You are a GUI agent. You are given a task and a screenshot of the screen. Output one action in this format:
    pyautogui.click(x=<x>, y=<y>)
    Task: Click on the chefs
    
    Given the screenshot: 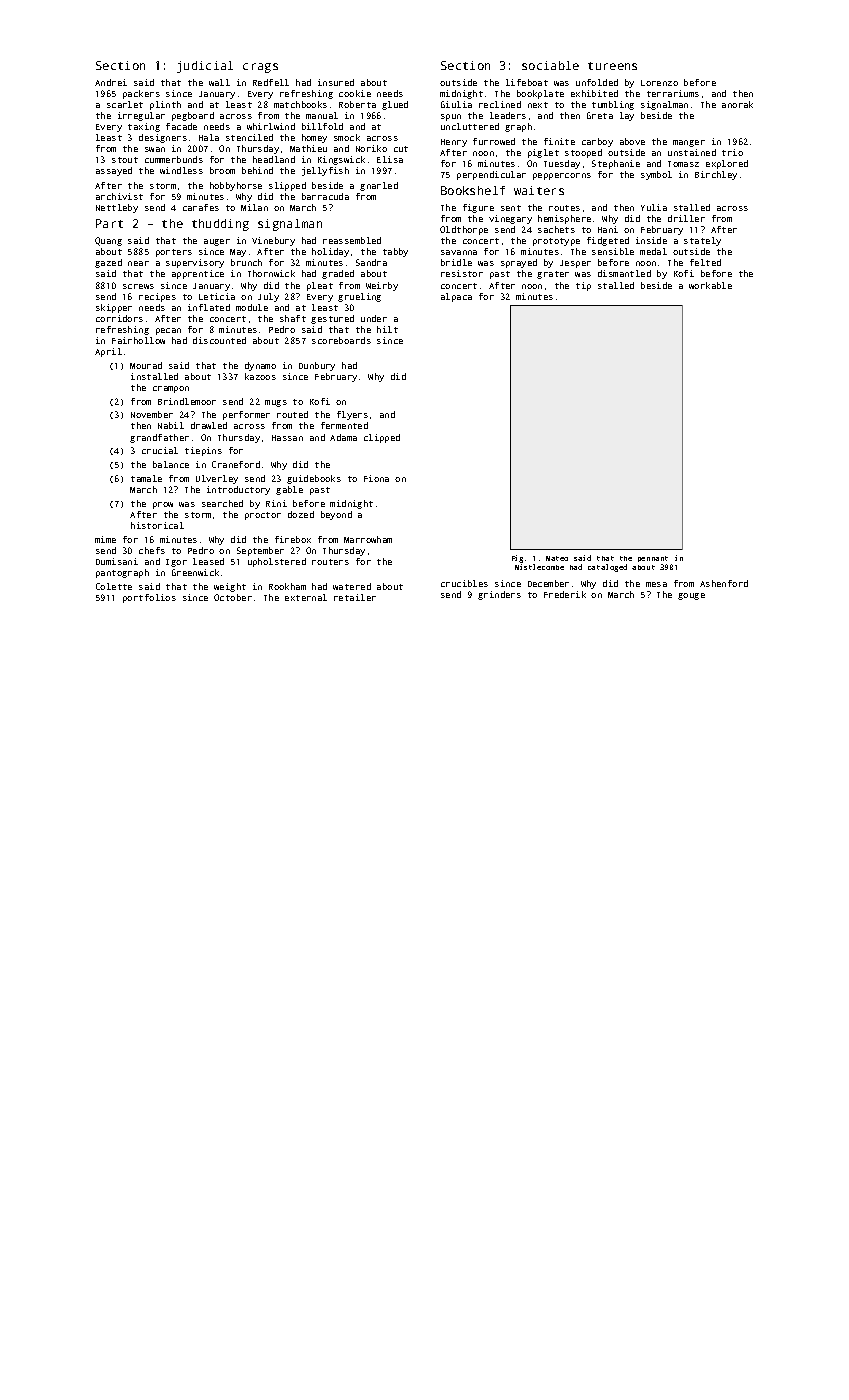 What is the action you would take?
    pyautogui.click(x=152, y=550)
